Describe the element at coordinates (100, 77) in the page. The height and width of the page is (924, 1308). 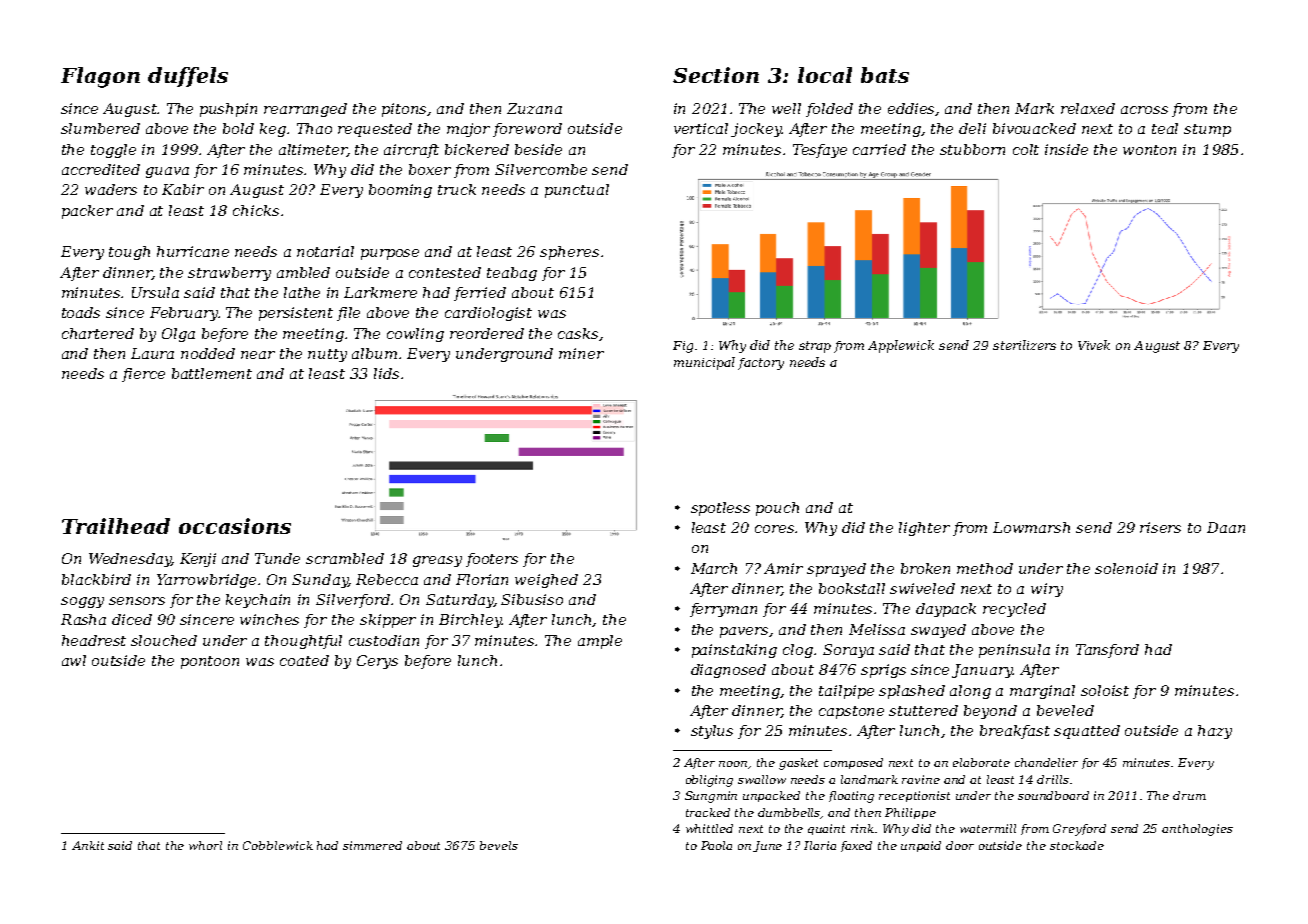
I see `Flagon` at that location.
